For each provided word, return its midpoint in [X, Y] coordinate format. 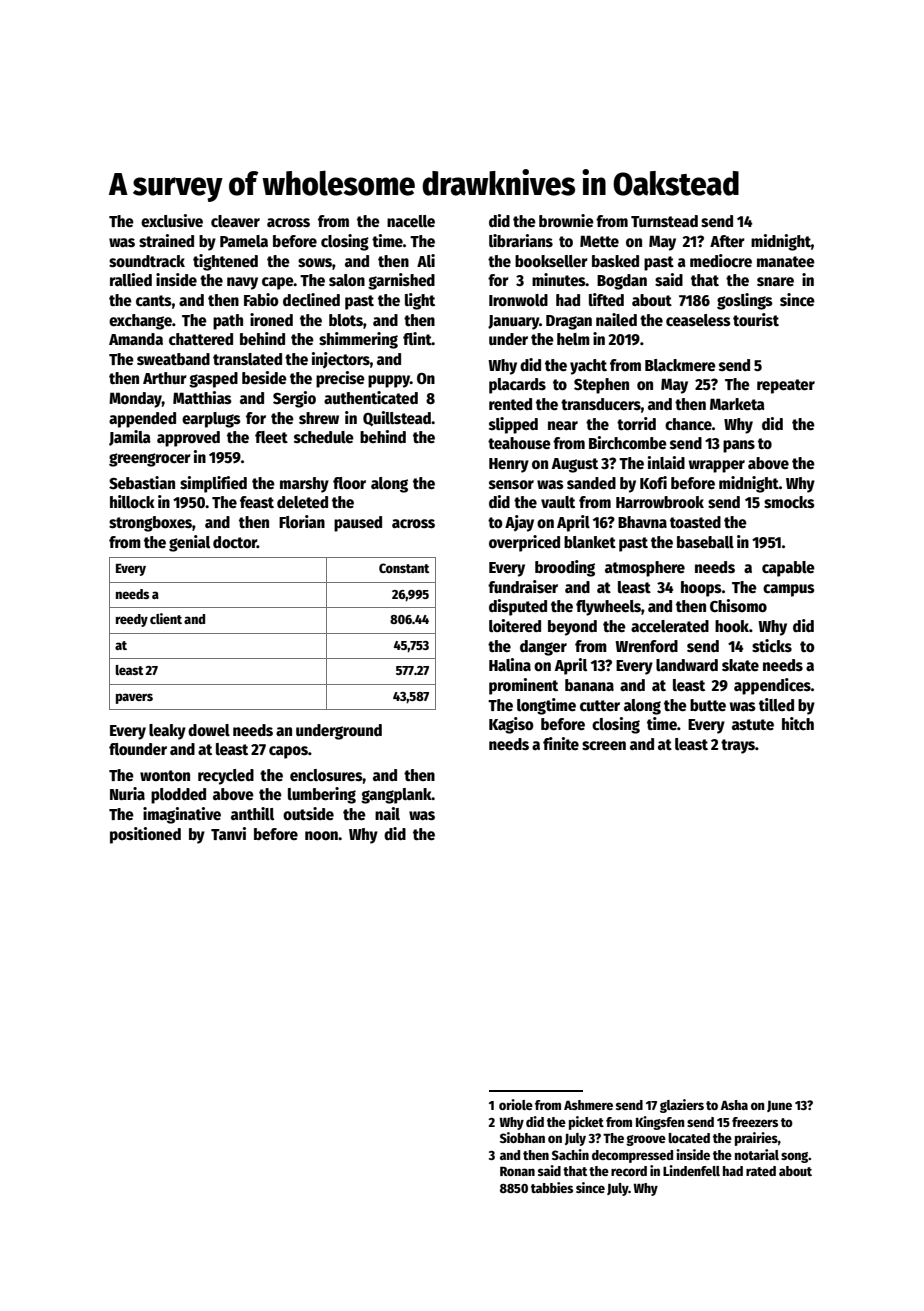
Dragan [569, 322]
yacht [588, 367]
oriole [516, 1104]
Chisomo [738, 605]
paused [358, 524]
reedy [132, 620]
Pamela [244, 241]
